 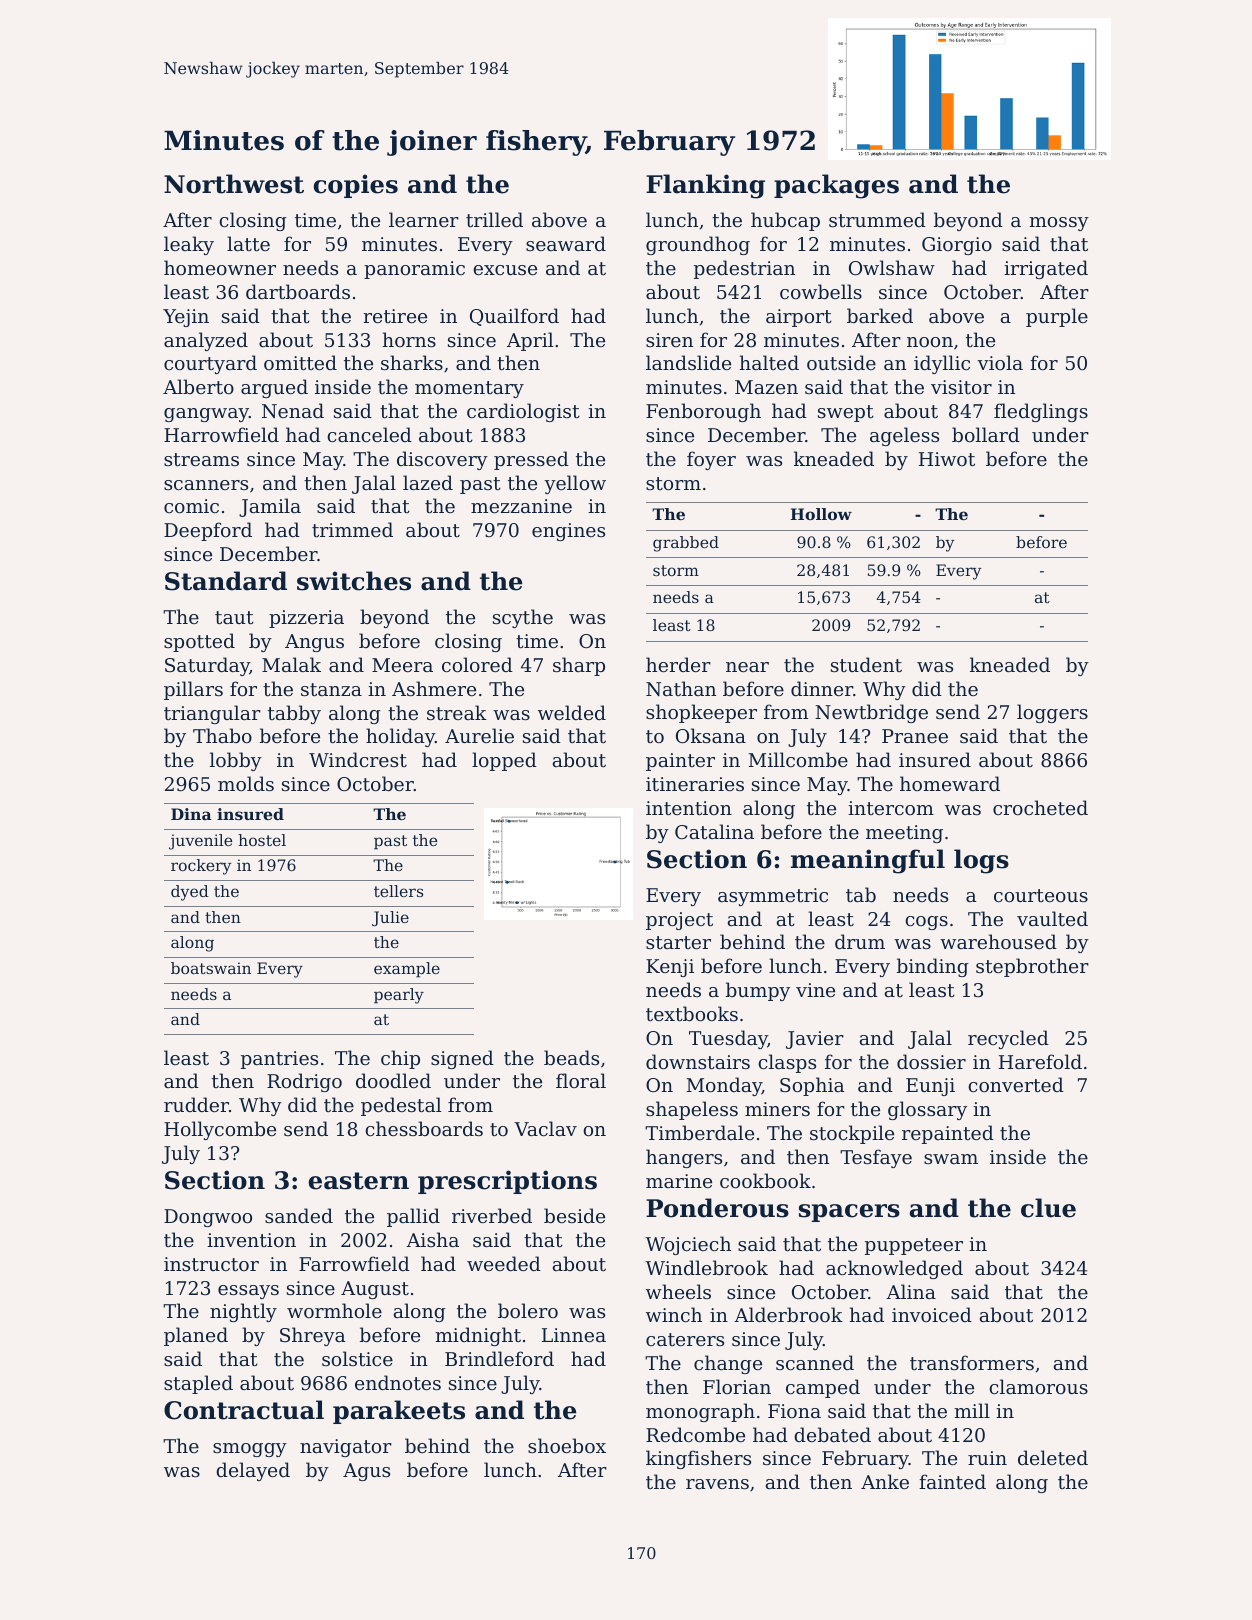 I want to click on Fenborough, so click(x=703, y=412).
